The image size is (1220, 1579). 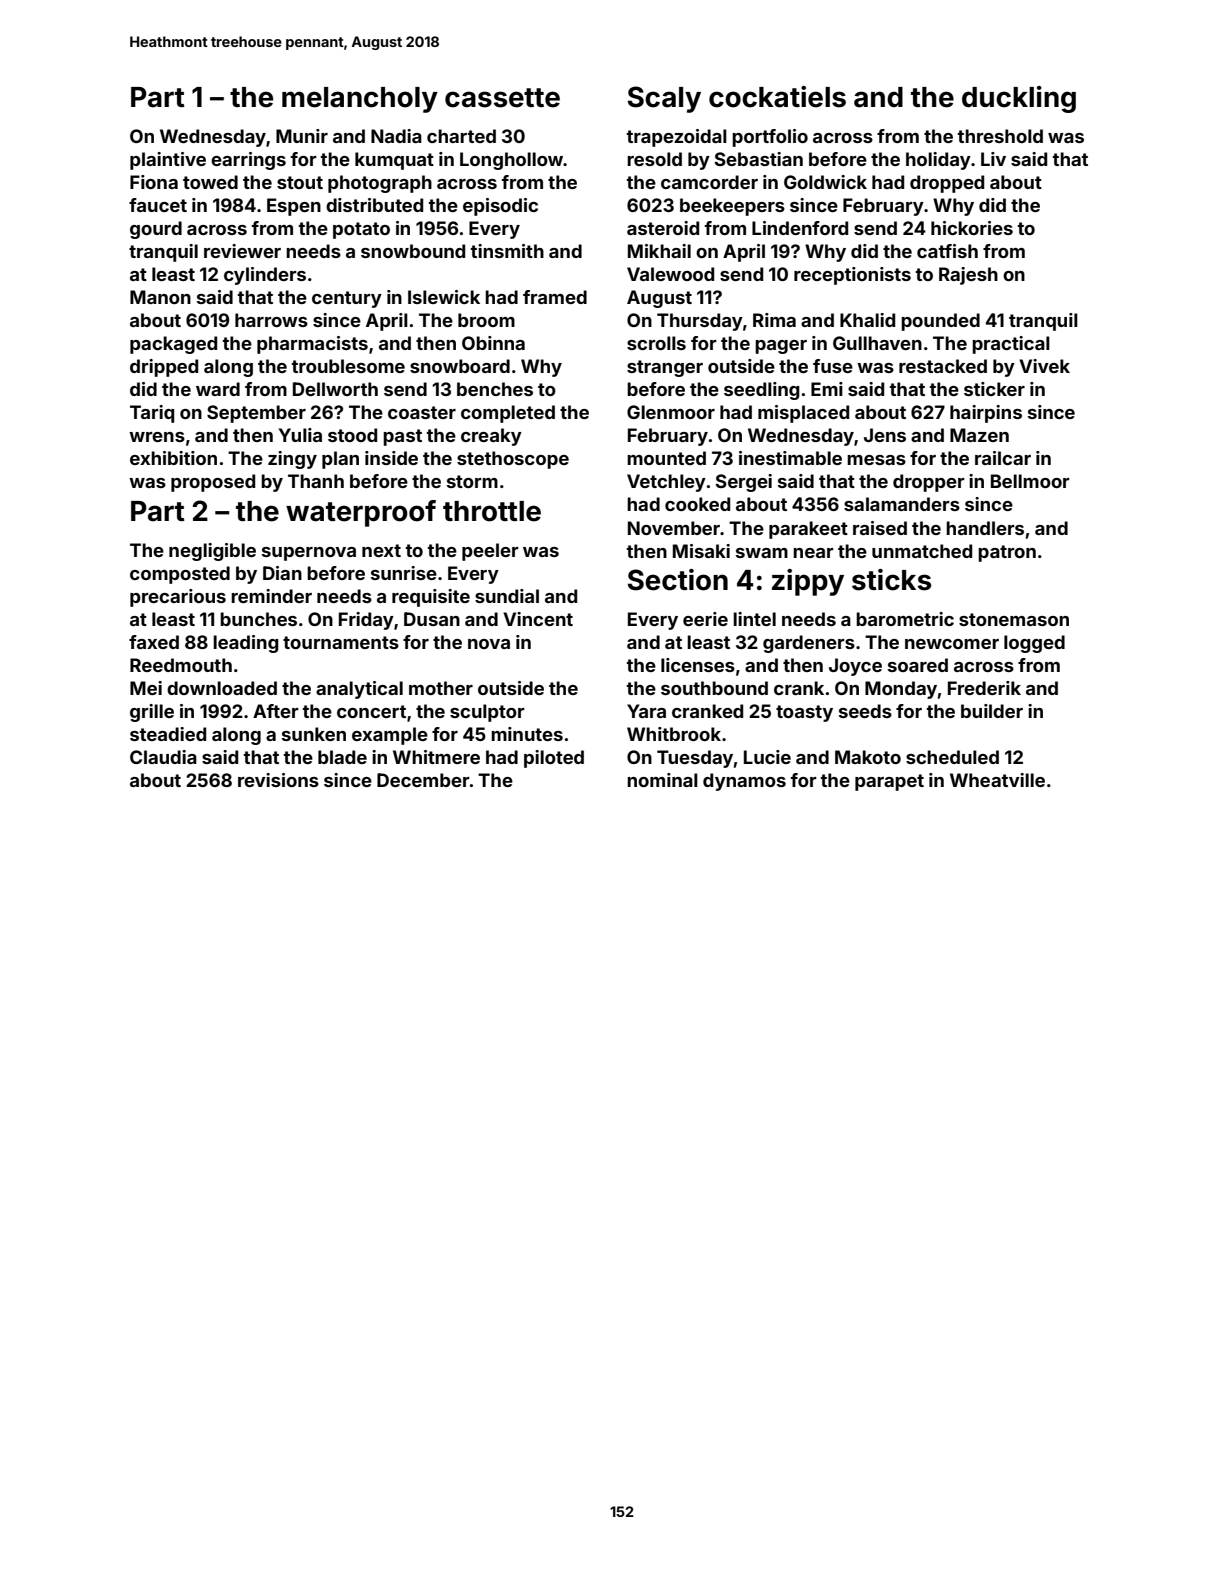 What do you see at coordinates (833, 366) in the document?
I see `fuse` at bounding box center [833, 366].
